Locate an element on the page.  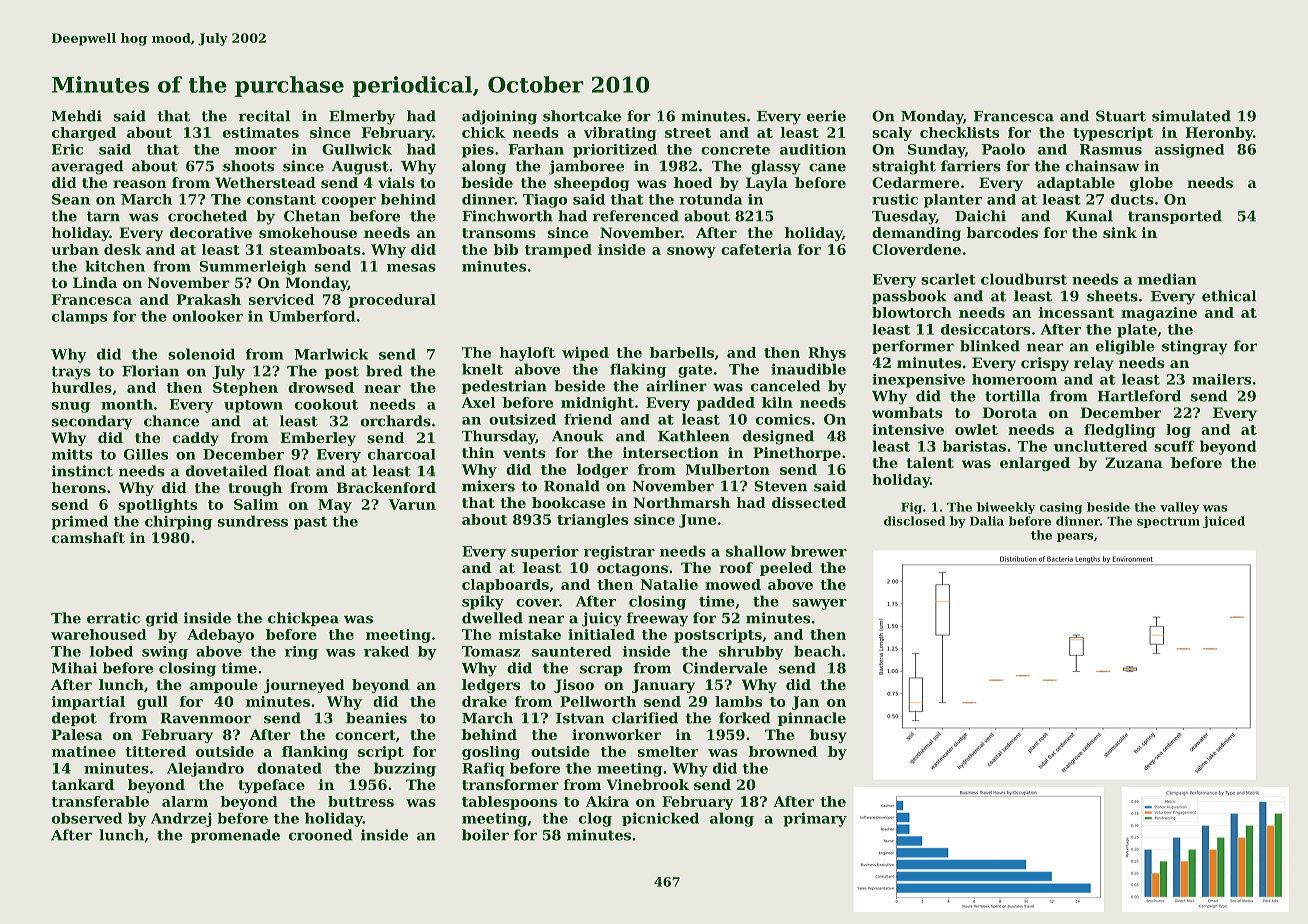
busy is located at coordinates (828, 736).
